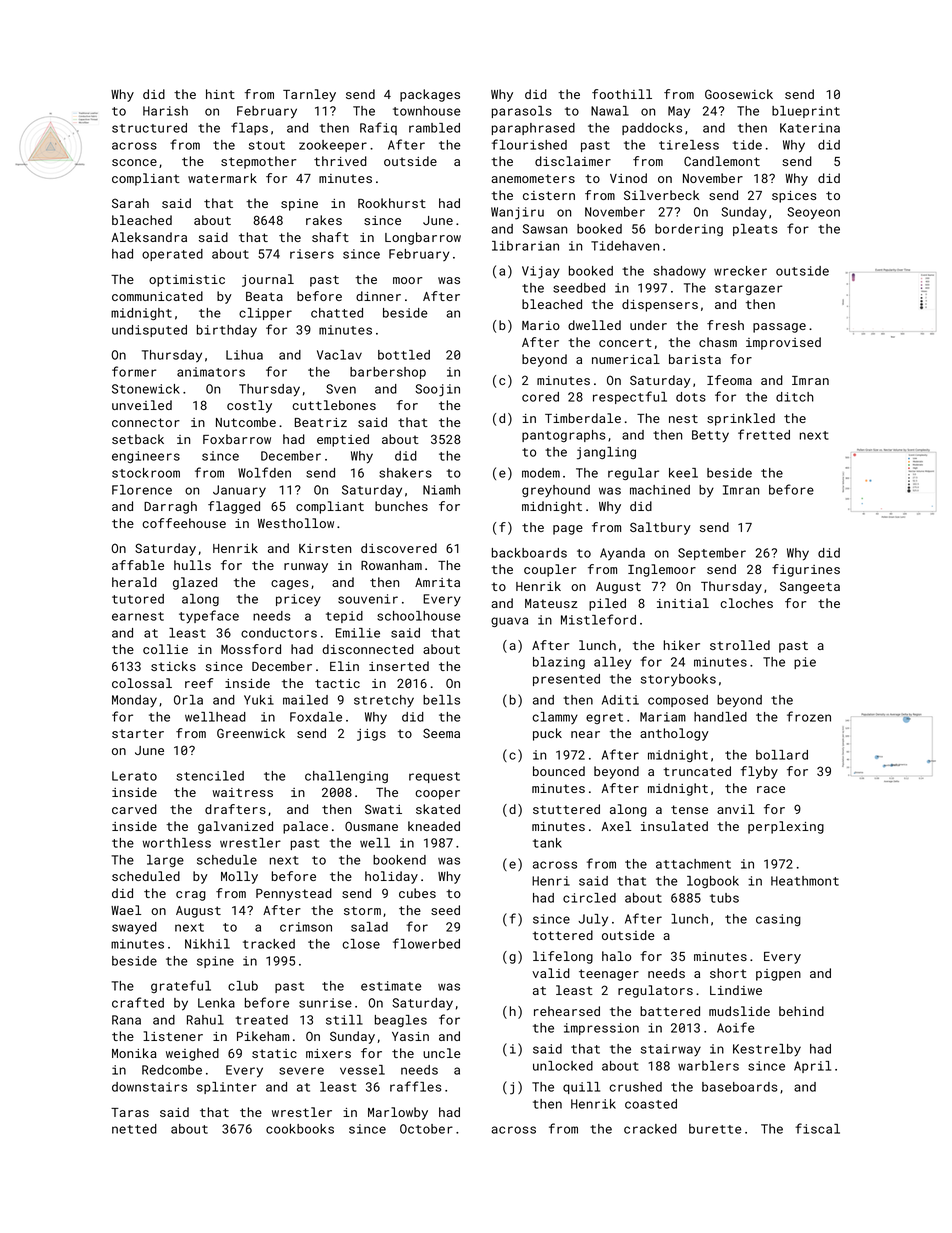 The image size is (952, 1233). I want to click on Goosewick, so click(739, 94).
